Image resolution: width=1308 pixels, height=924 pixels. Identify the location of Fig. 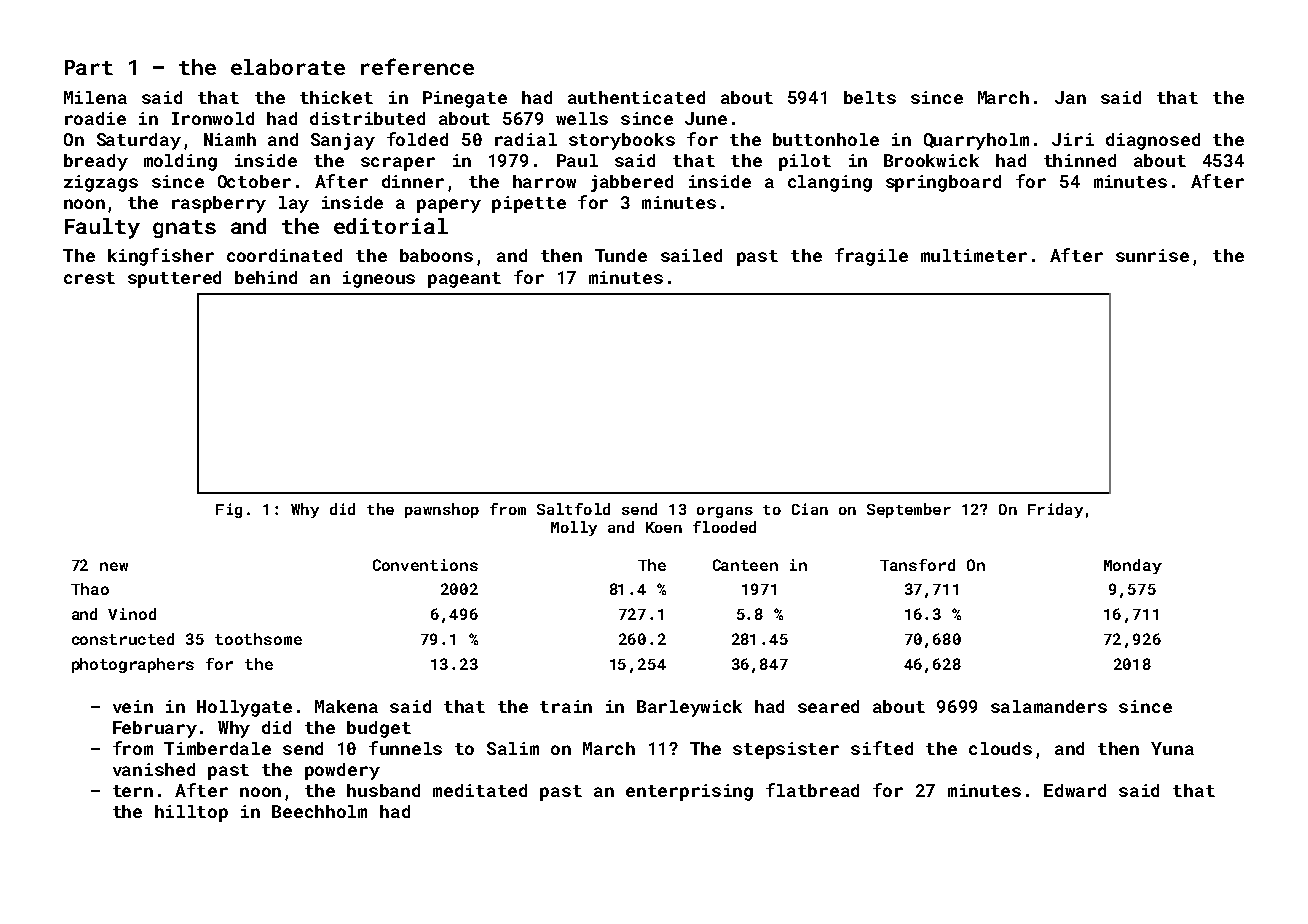
(229, 510).
